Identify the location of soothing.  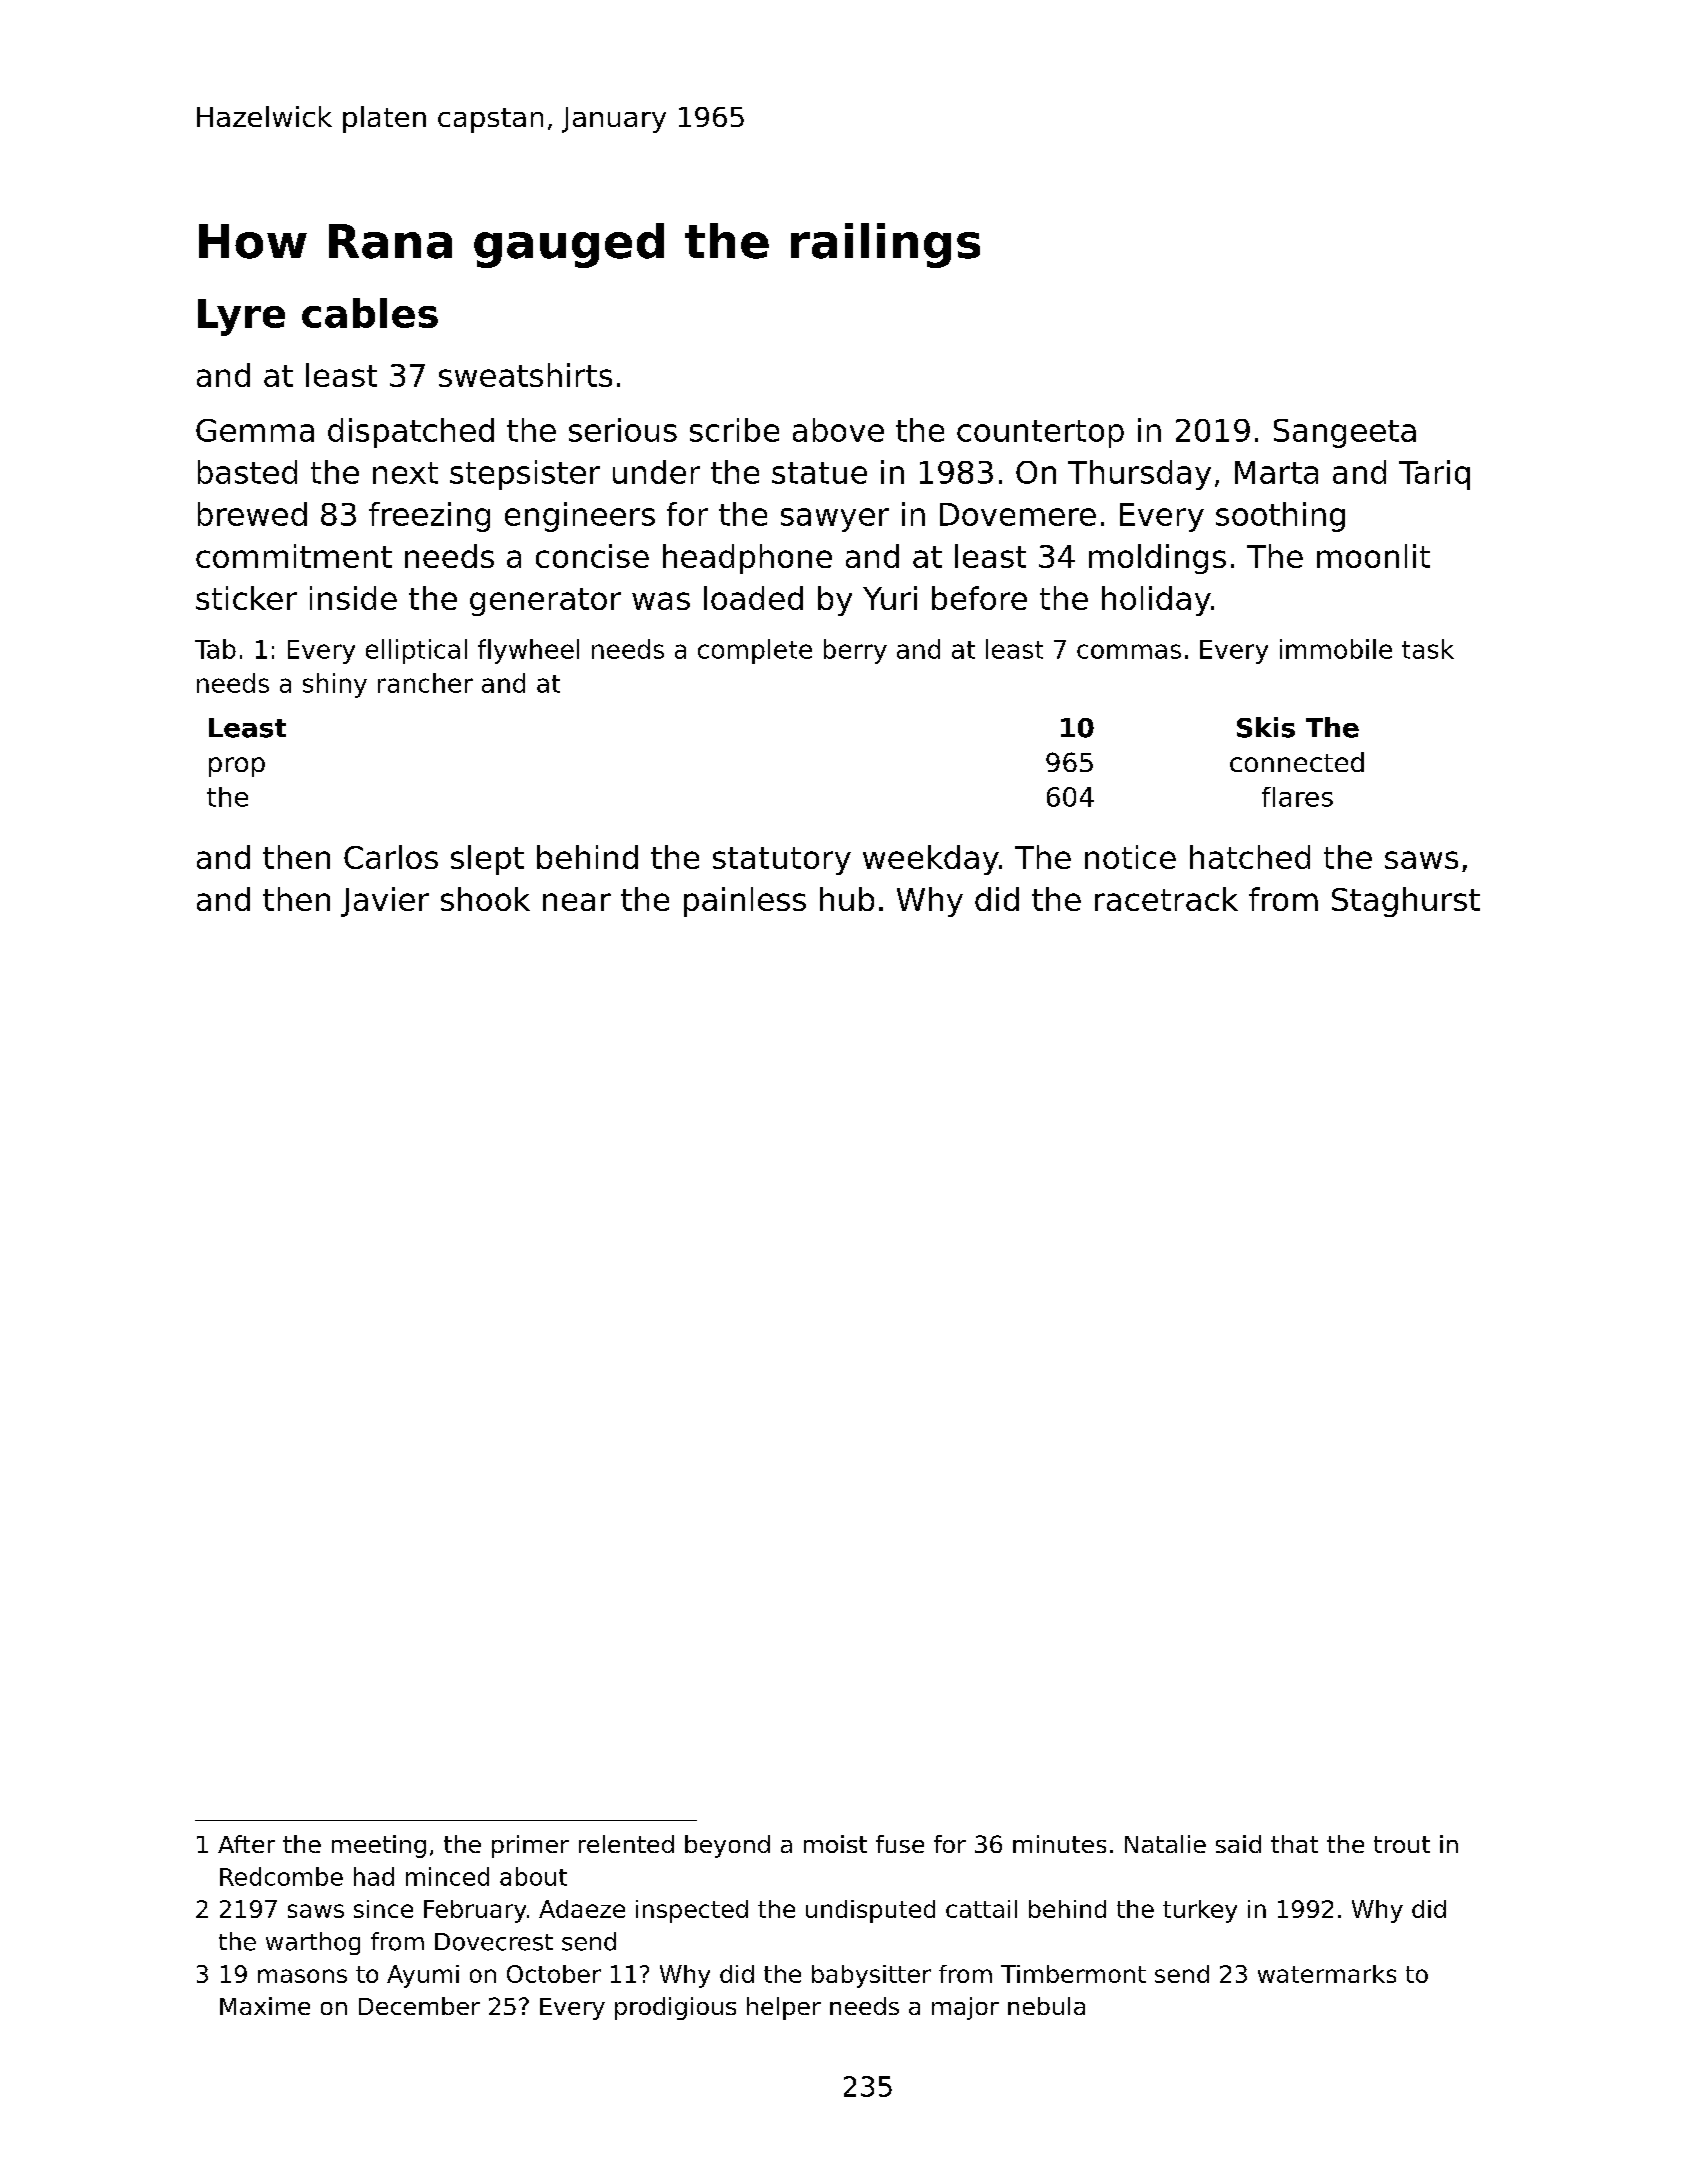
(1280, 517).
